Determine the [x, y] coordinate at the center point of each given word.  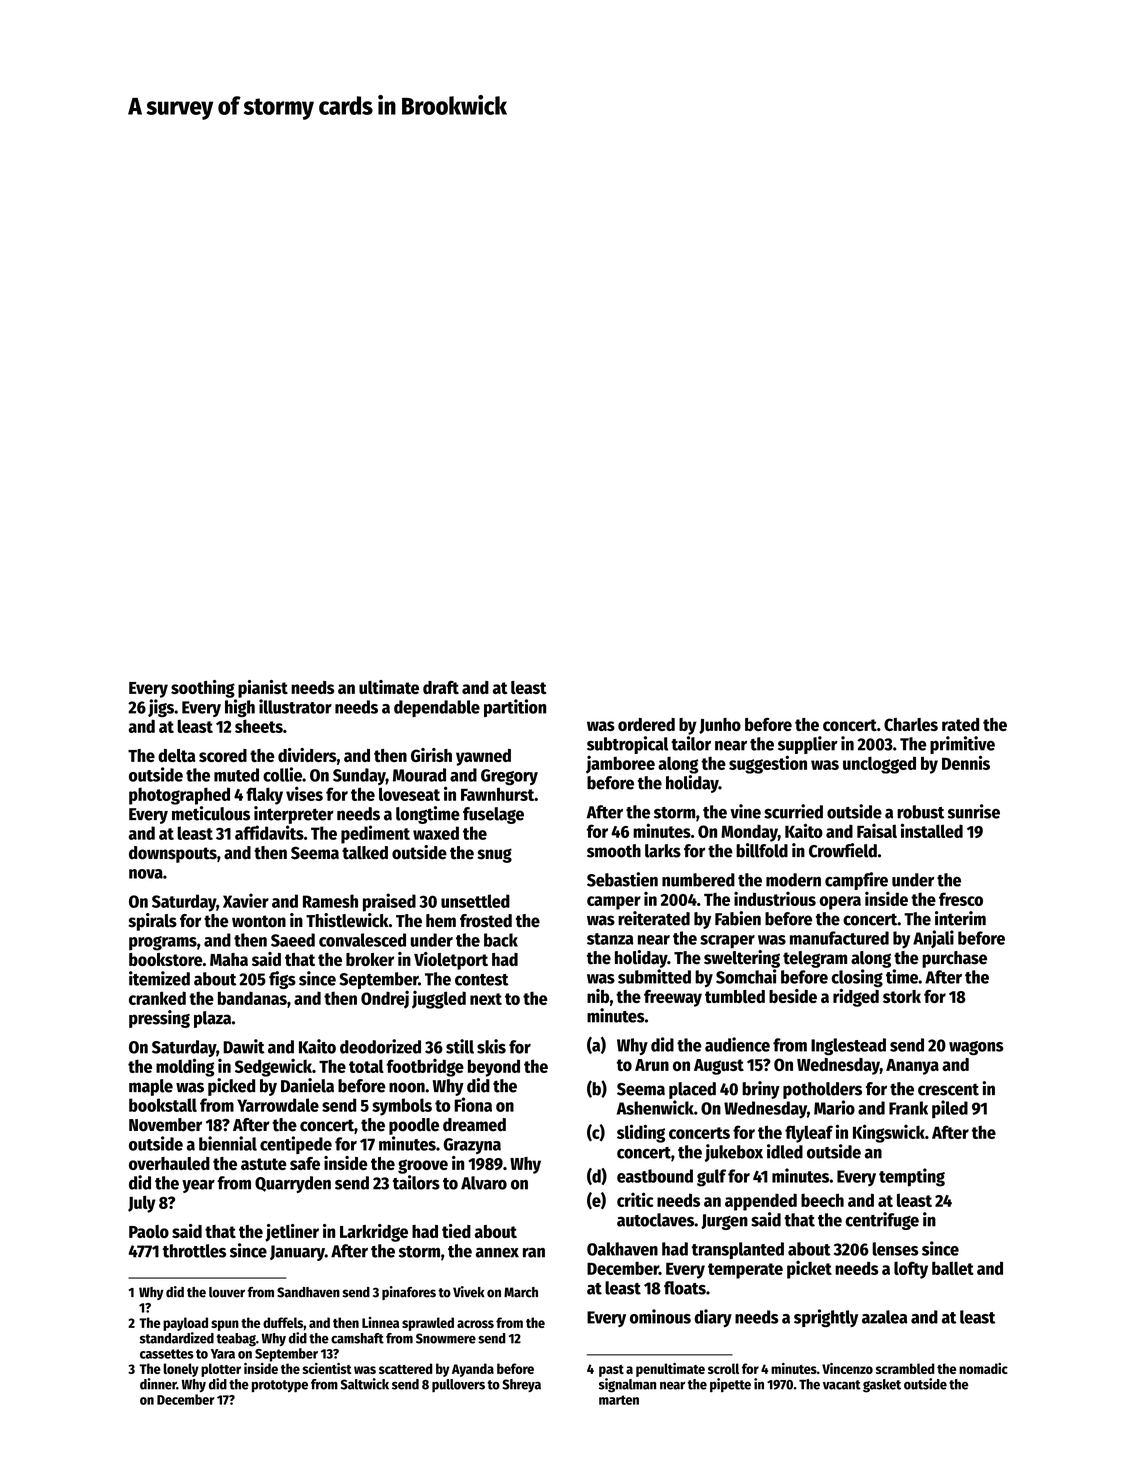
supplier [808, 745]
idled [785, 1151]
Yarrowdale [278, 1105]
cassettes [167, 1354]
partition [515, 708]
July [142, 1204]
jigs [161, 708]
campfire [856, 881]
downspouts [173, 854]
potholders [822, 1090]
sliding [641, 1133]
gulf [711, 1178]
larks [663, 851]
